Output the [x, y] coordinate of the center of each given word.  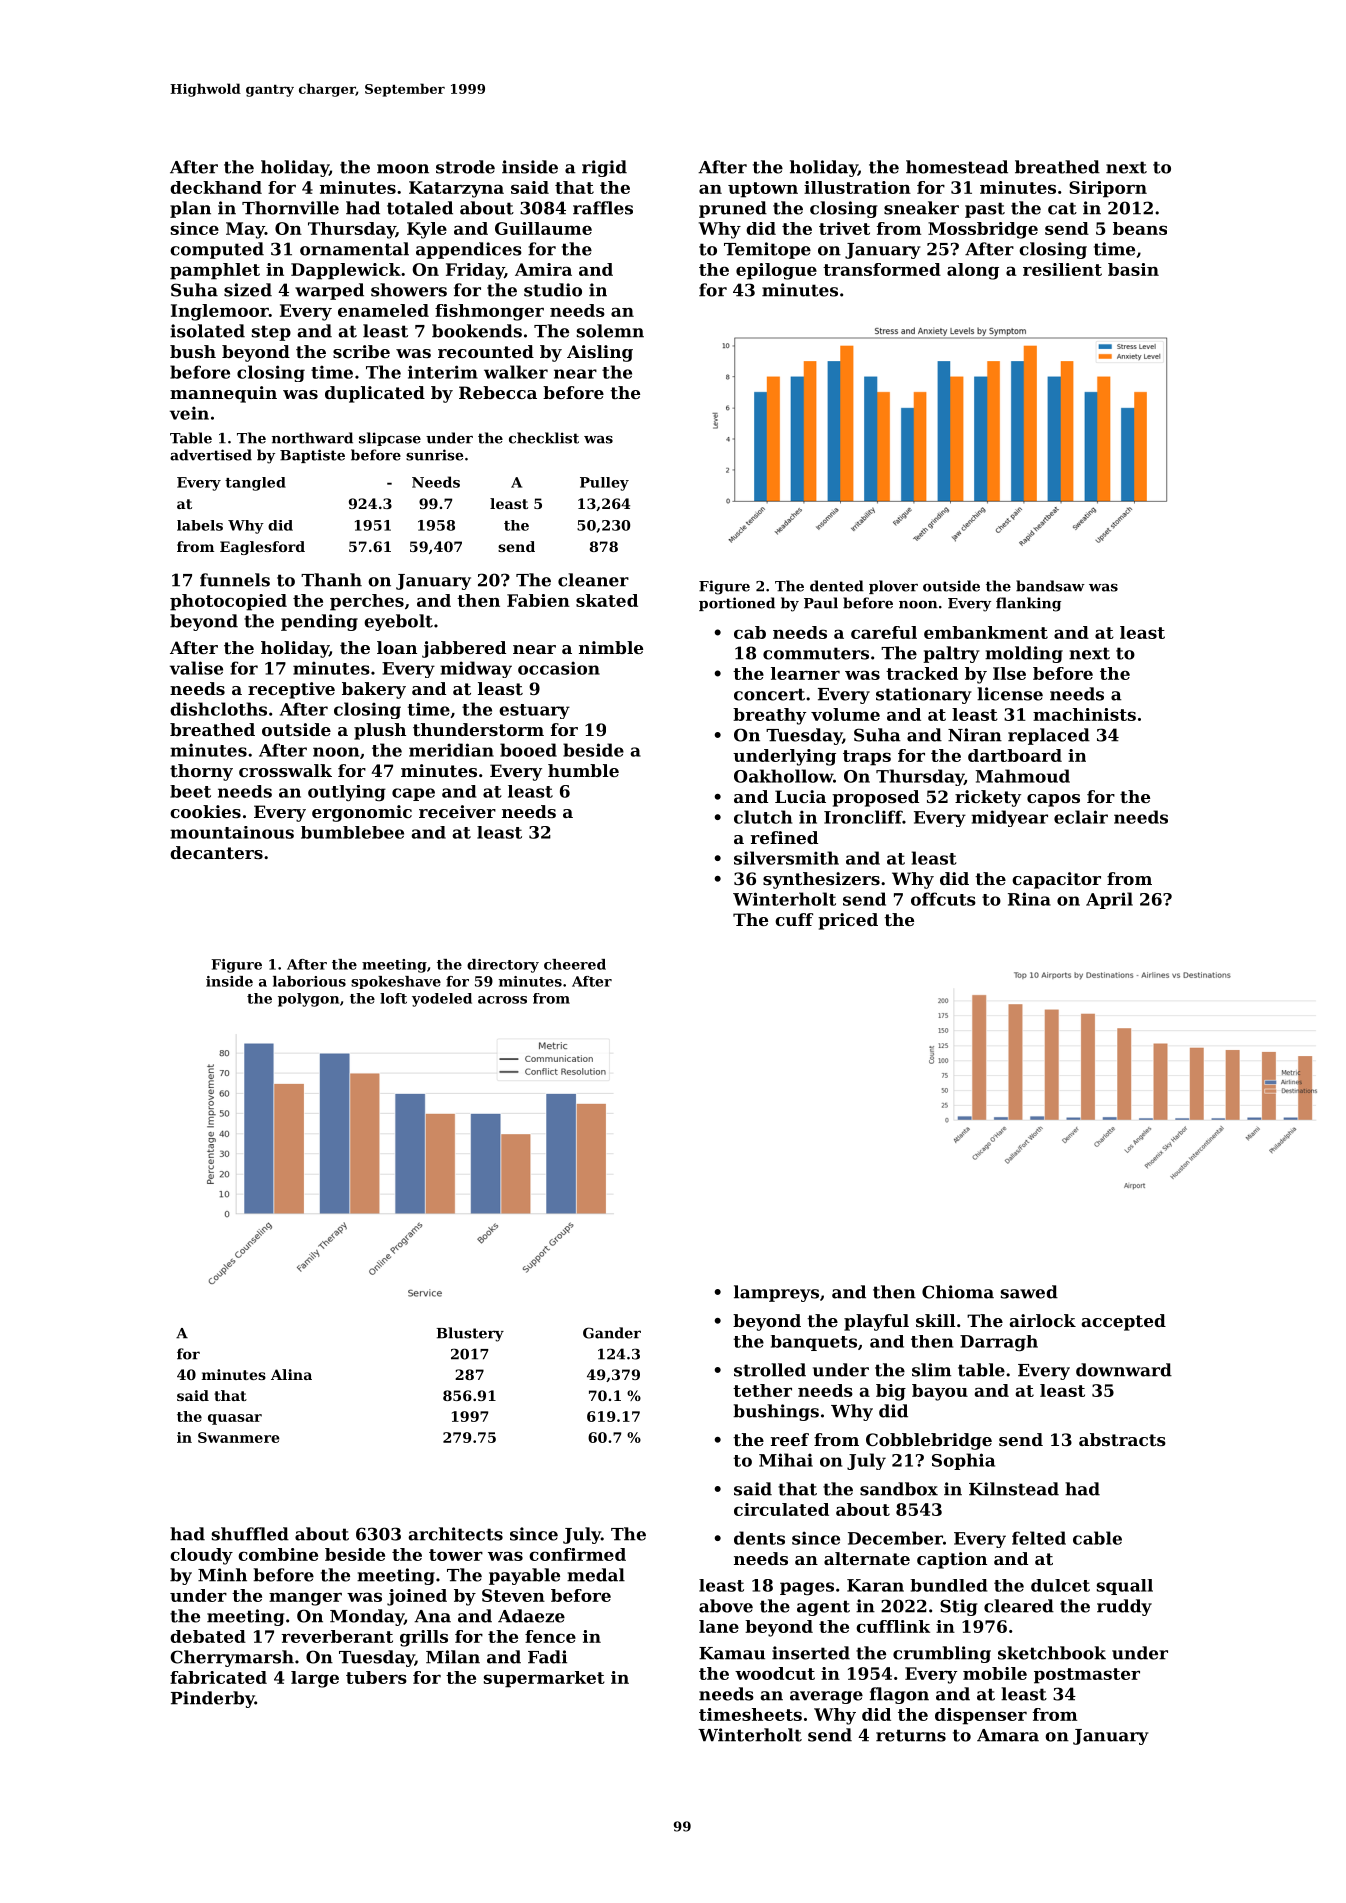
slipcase [390, 439]
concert [769, 694]
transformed [882, 269]
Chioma [958, 1292]
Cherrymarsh [232, 1658]
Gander [612, 1333]
